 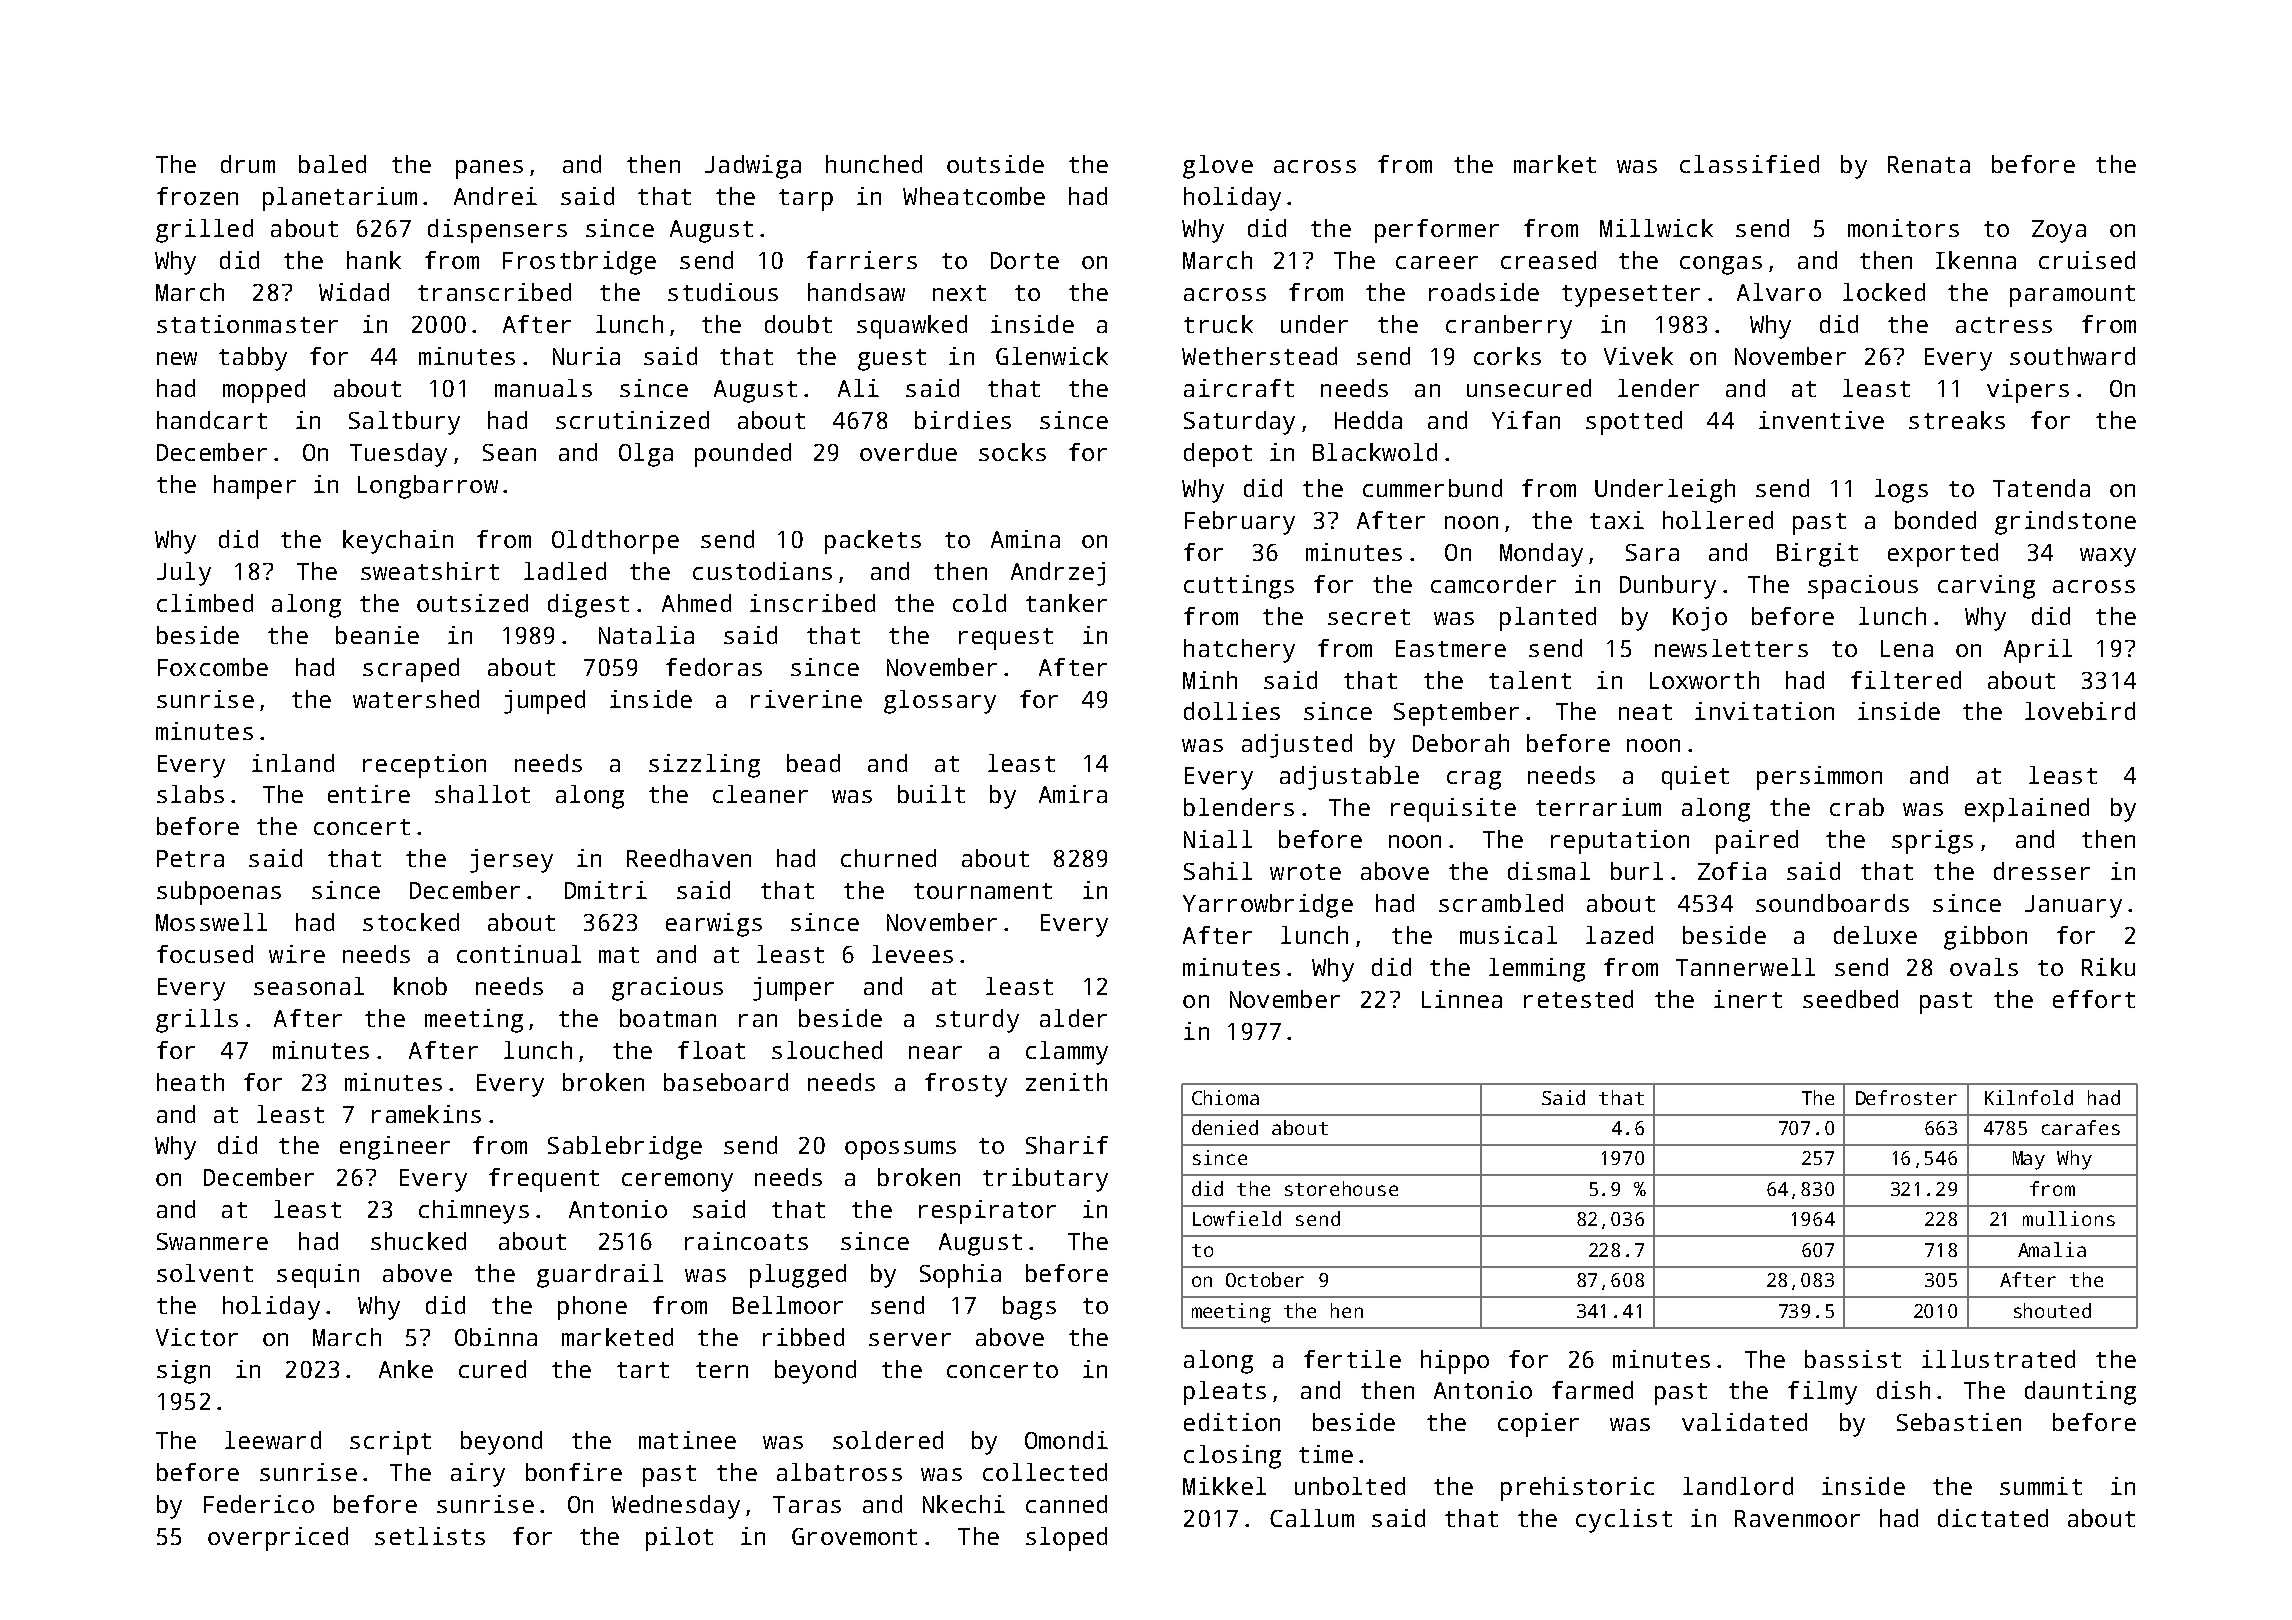 I want to click on adjustable, so click(x=1349, y=778).
